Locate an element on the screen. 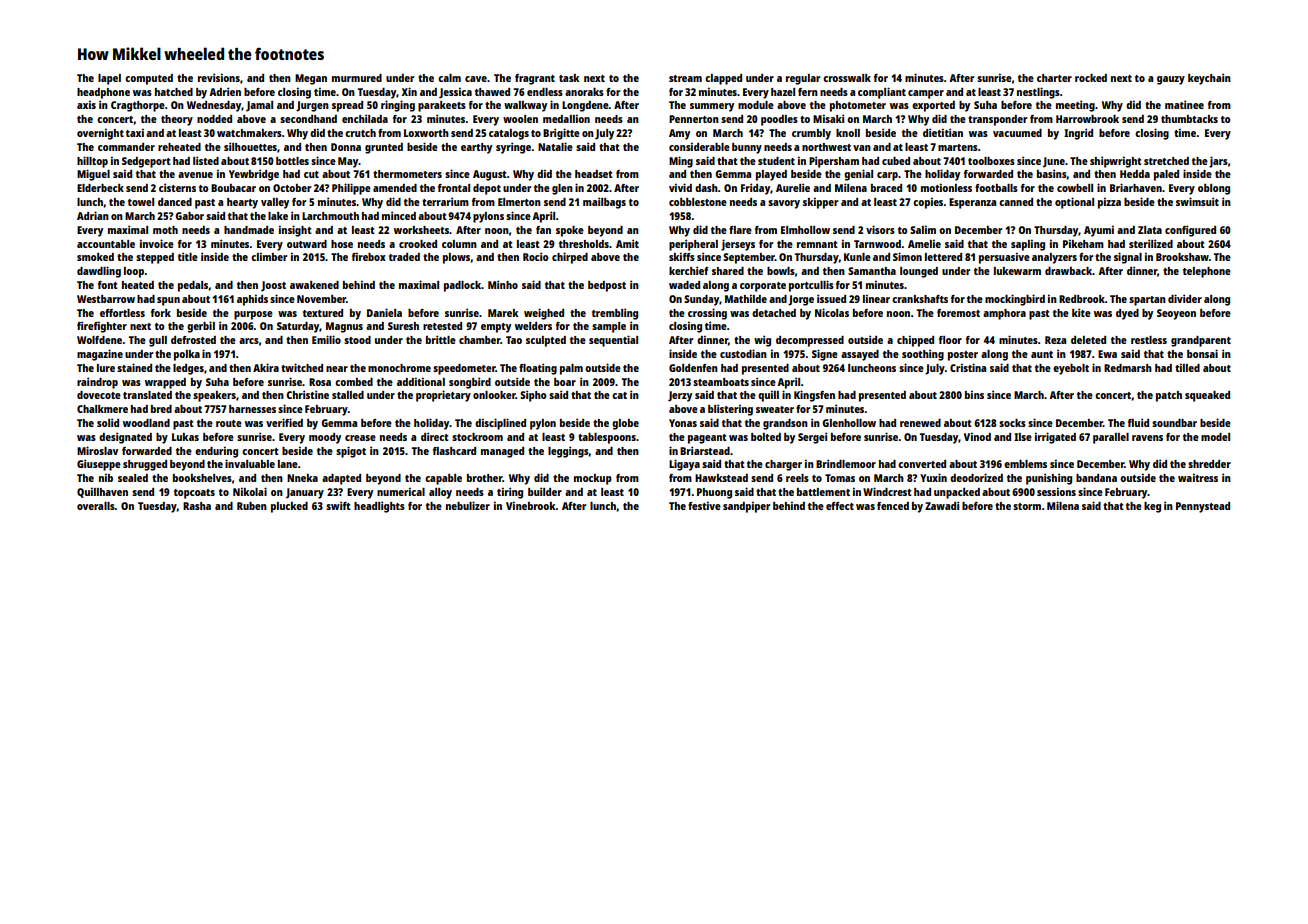 This screenshot has width=1308, height=924. Elderbeck is located at coordinates (100, 188).
